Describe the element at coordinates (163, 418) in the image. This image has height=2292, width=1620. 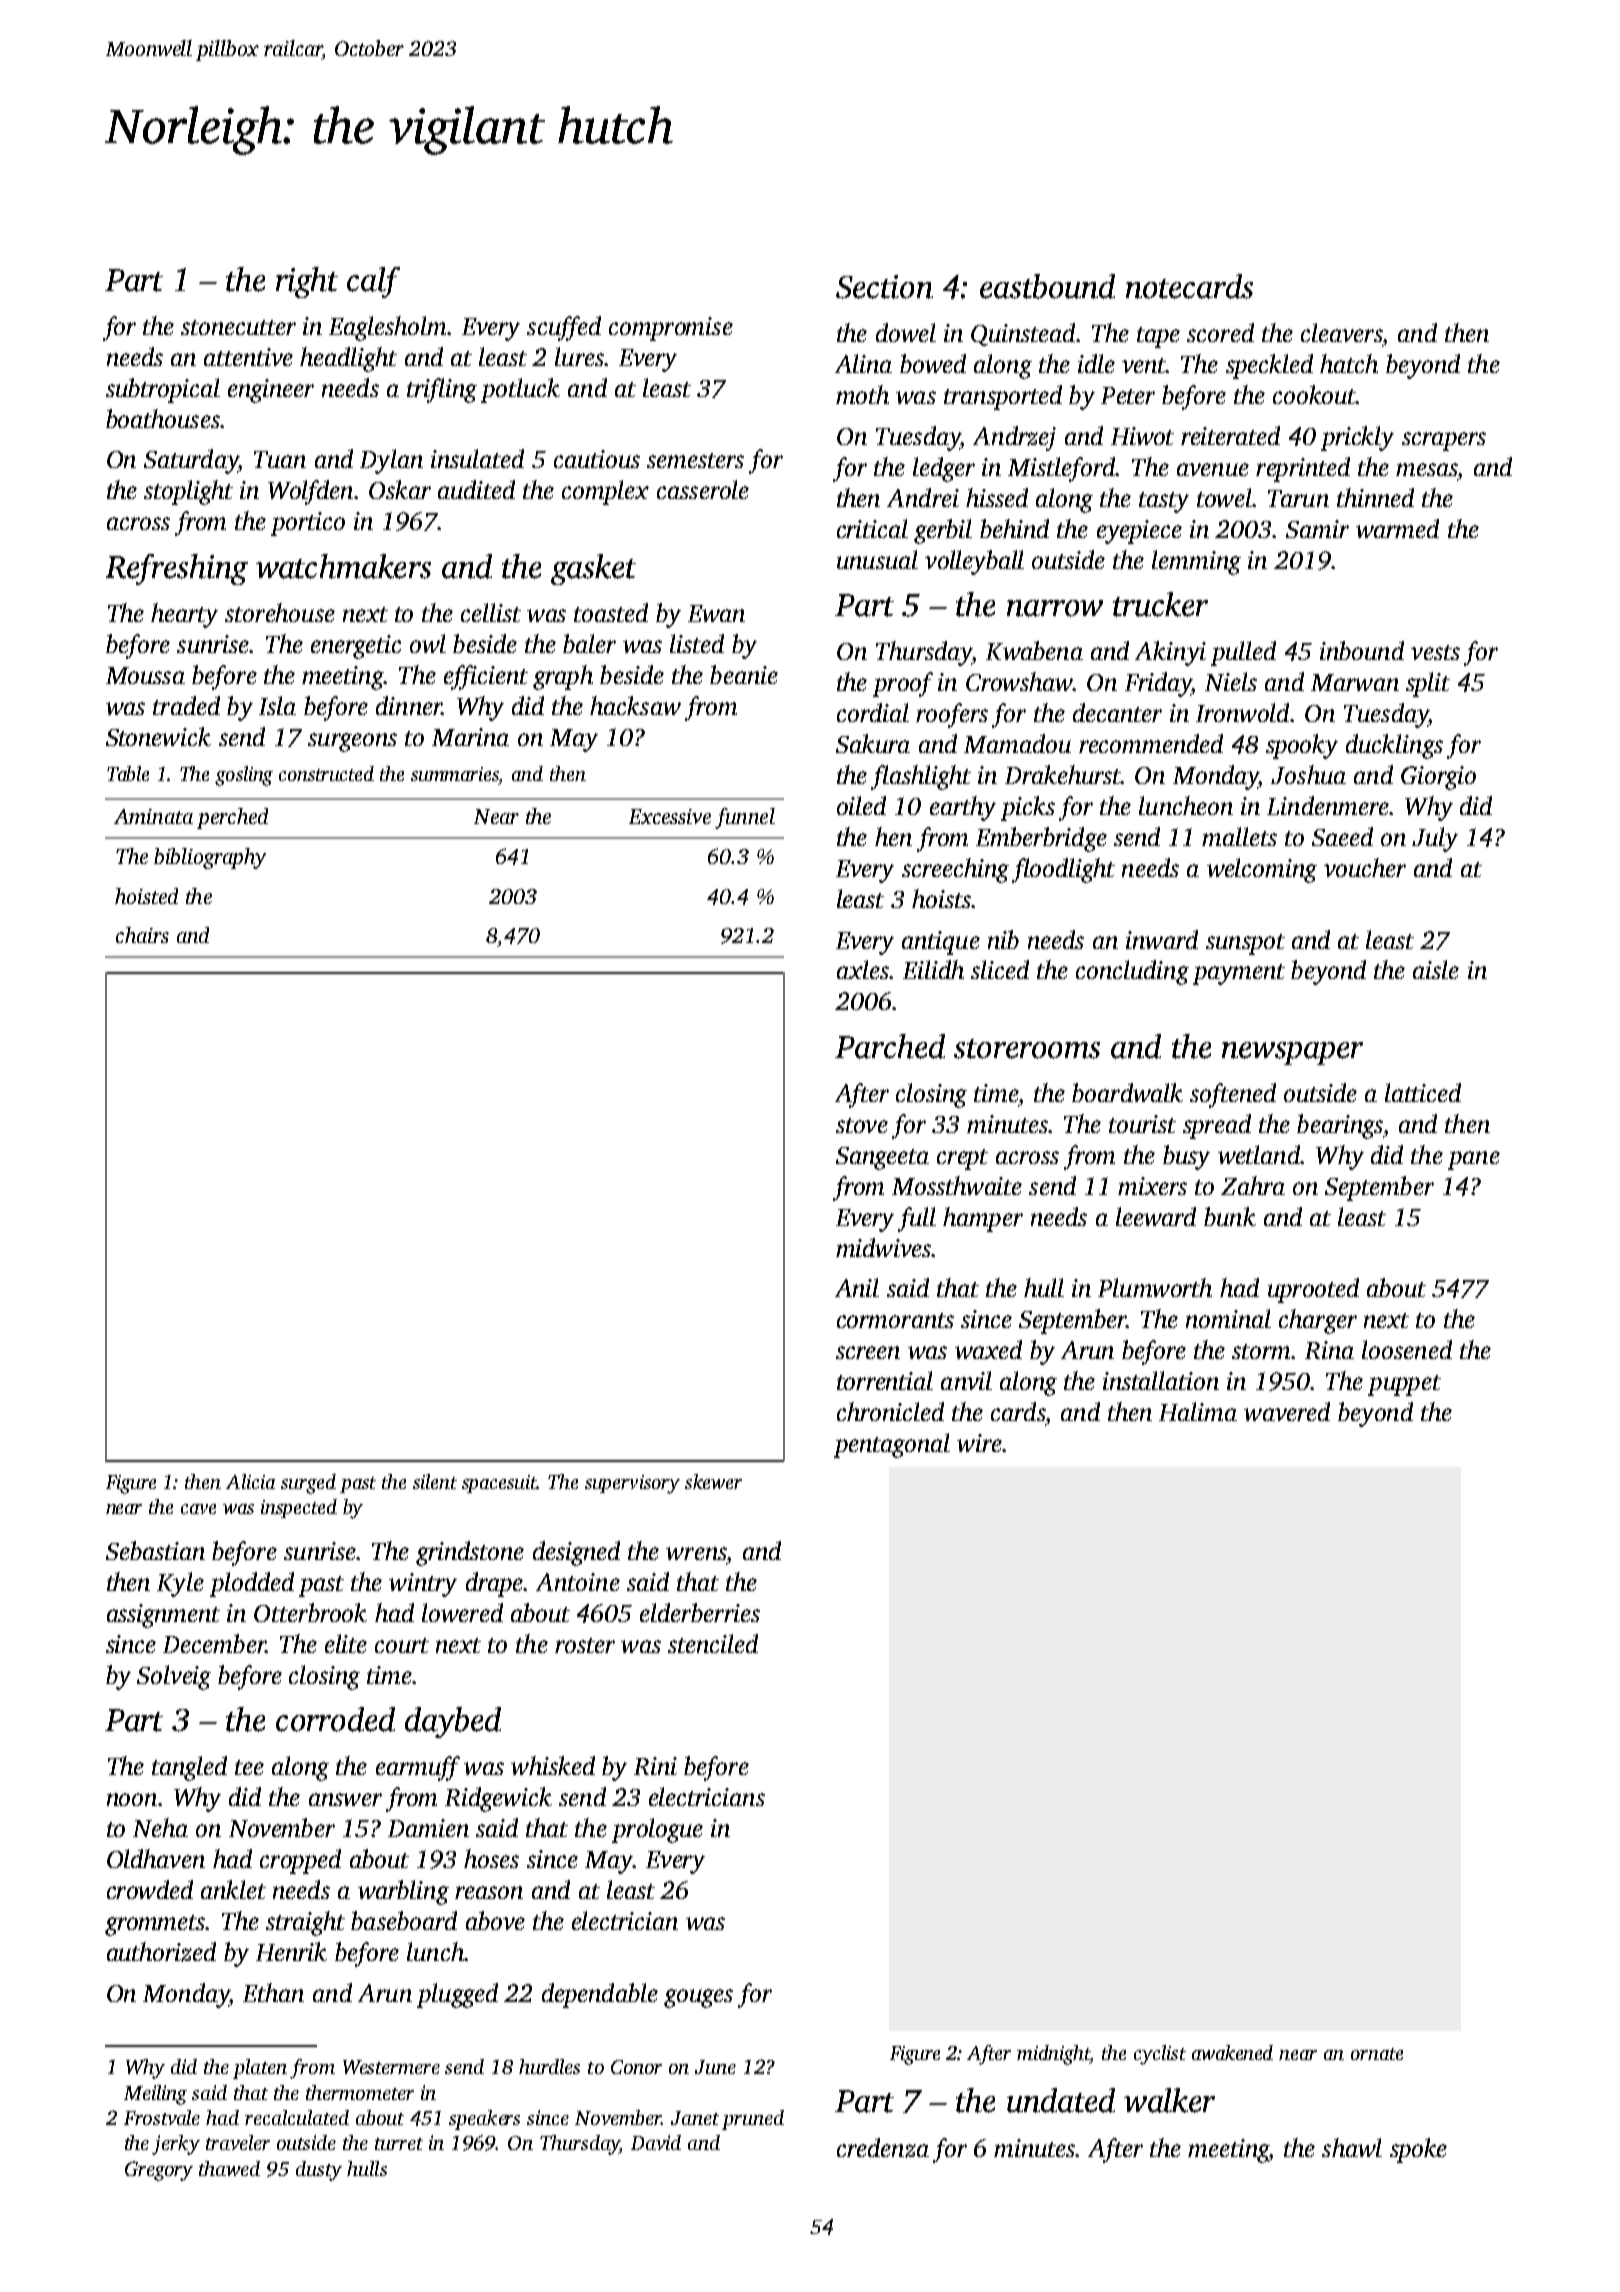
I see `boathouses` at that location.
